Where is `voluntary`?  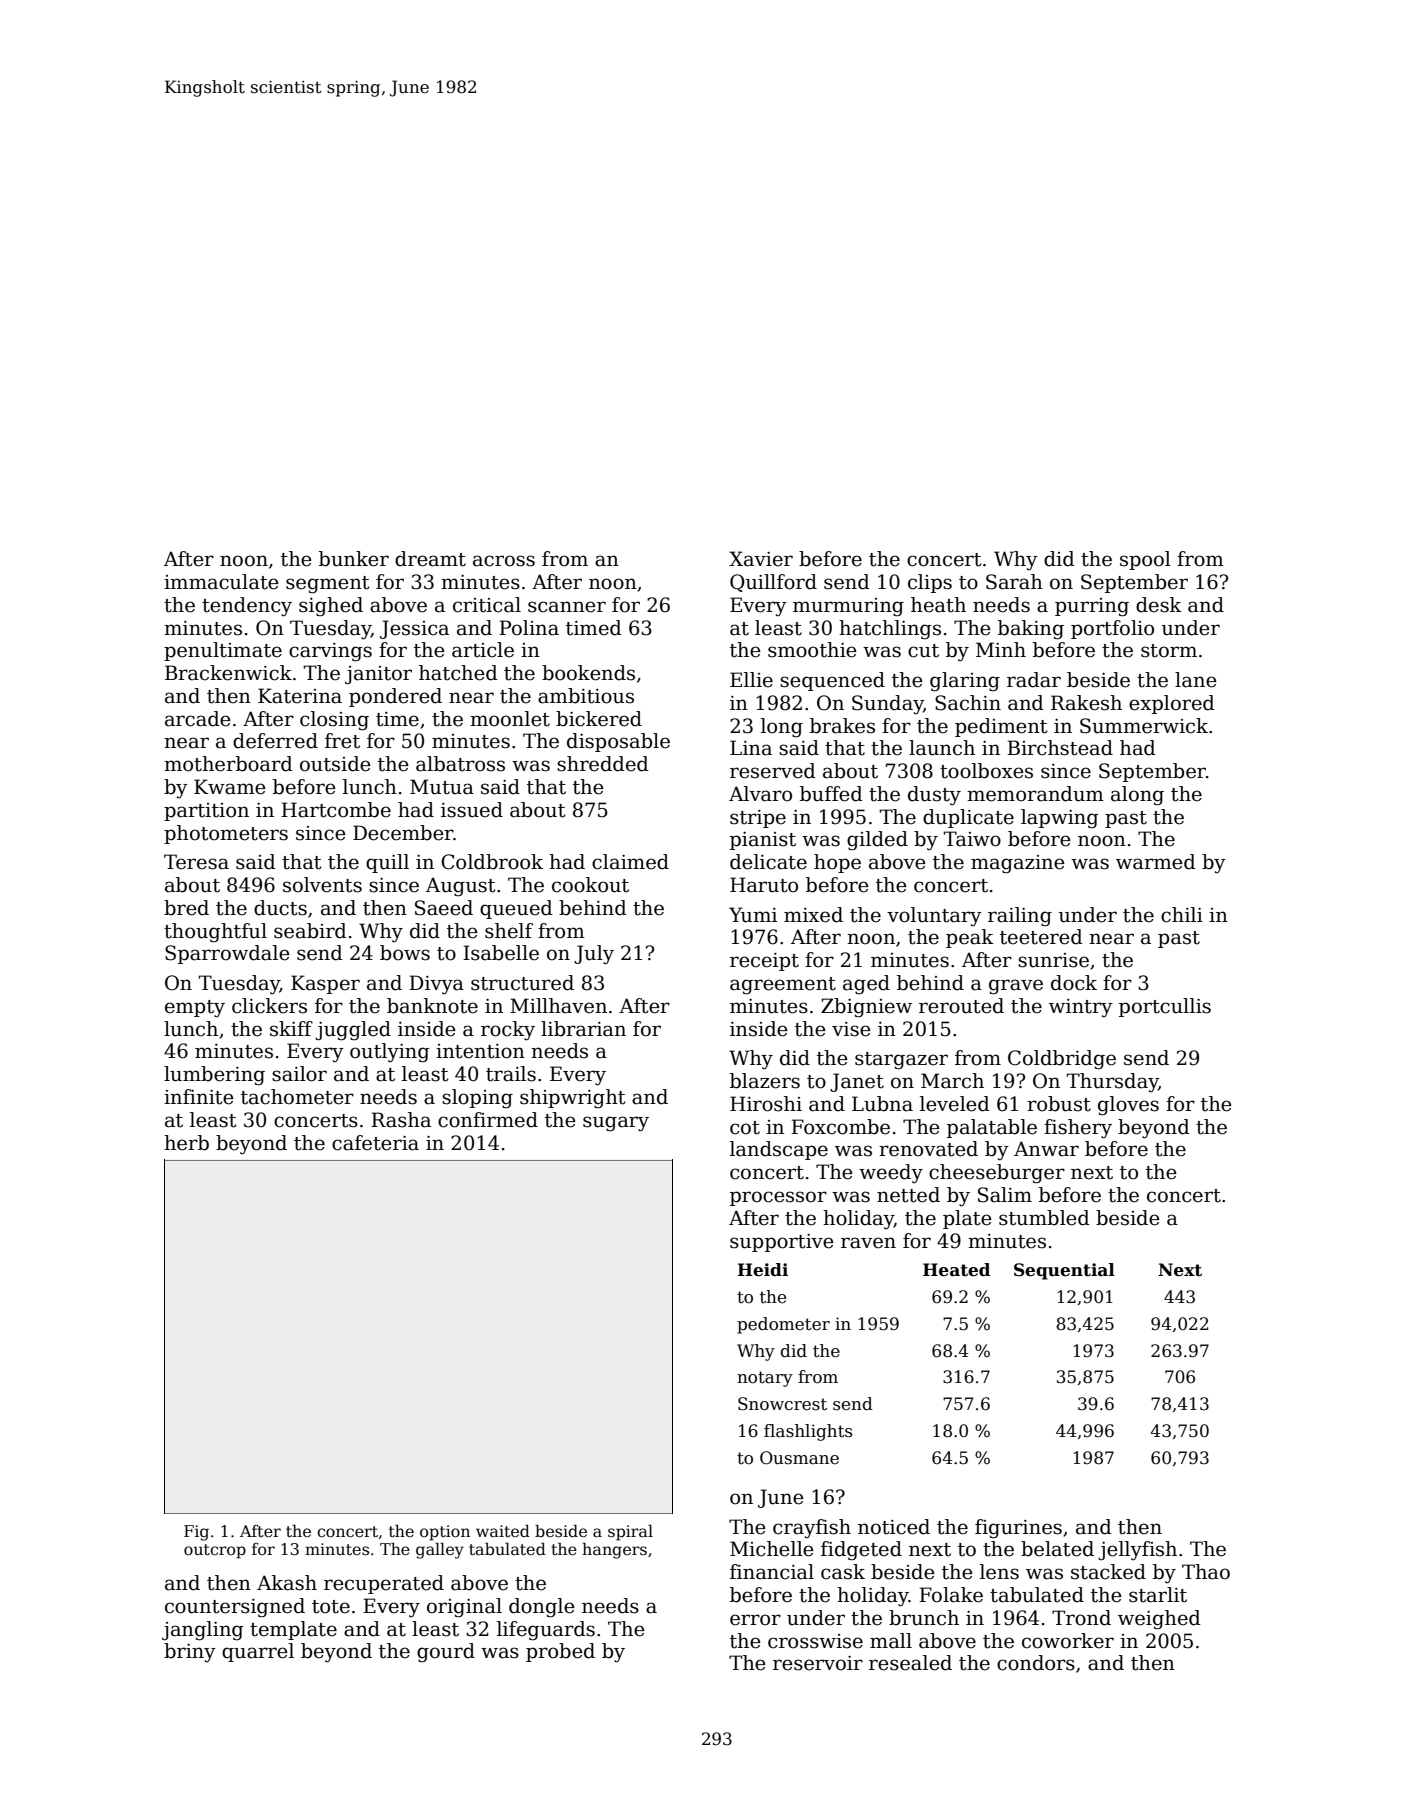 voluntary is located at coordinates (934, 917).
